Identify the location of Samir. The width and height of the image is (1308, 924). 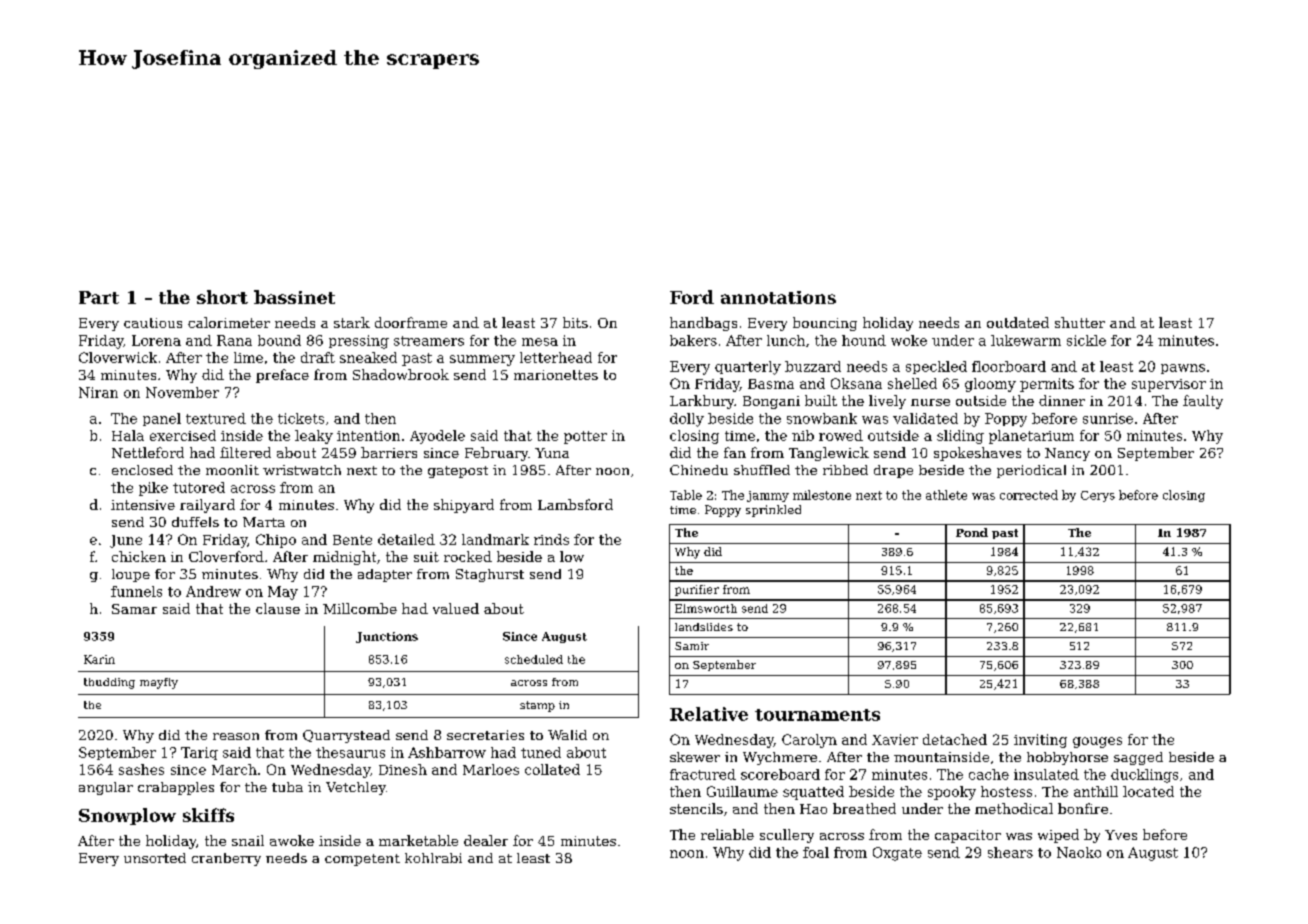
(692, 646).
